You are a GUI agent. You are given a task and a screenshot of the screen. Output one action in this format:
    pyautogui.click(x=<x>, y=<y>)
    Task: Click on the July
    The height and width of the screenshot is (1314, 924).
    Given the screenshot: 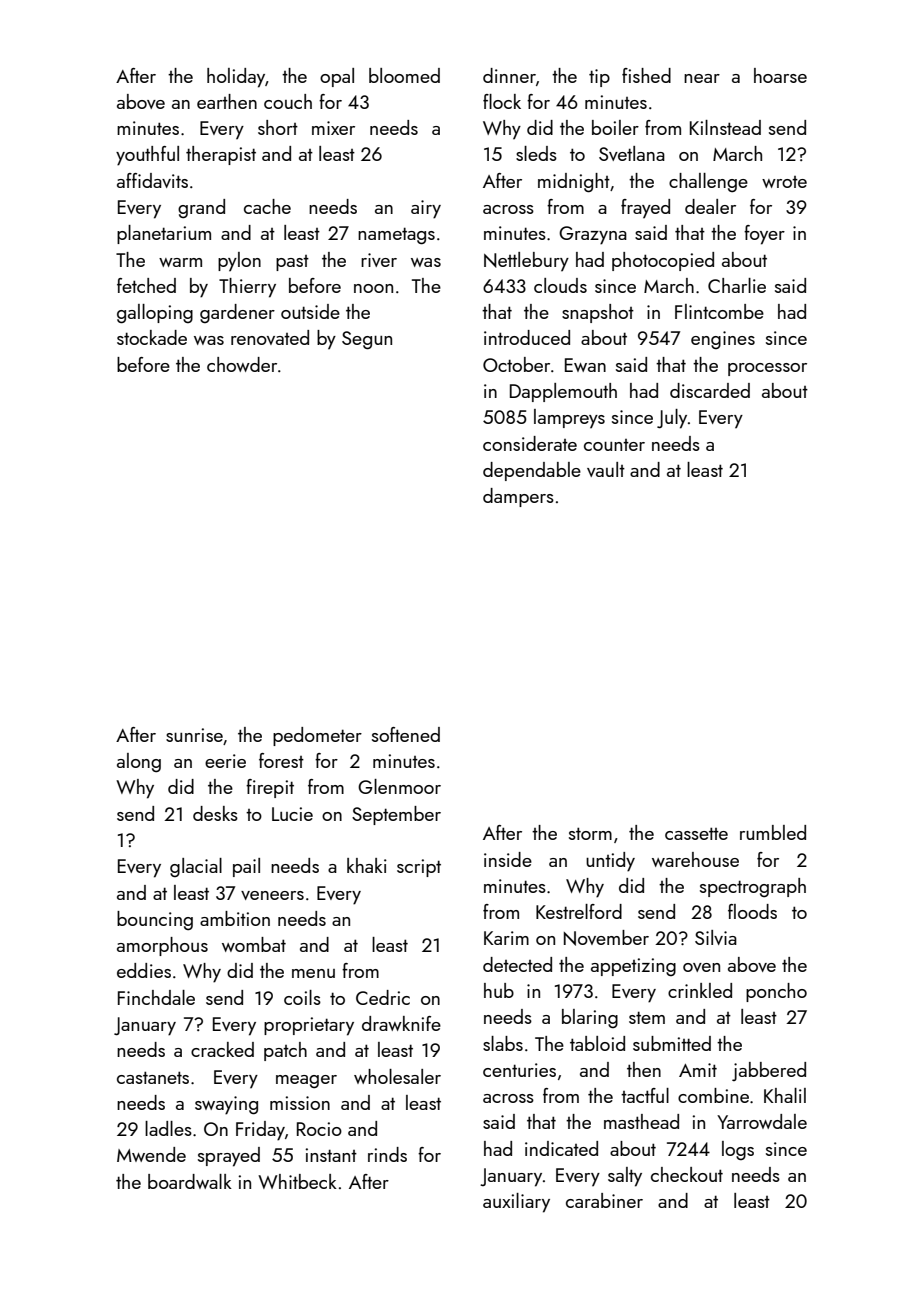 What is the action you would take?
    pyautogui.click(x=672, y=419)
